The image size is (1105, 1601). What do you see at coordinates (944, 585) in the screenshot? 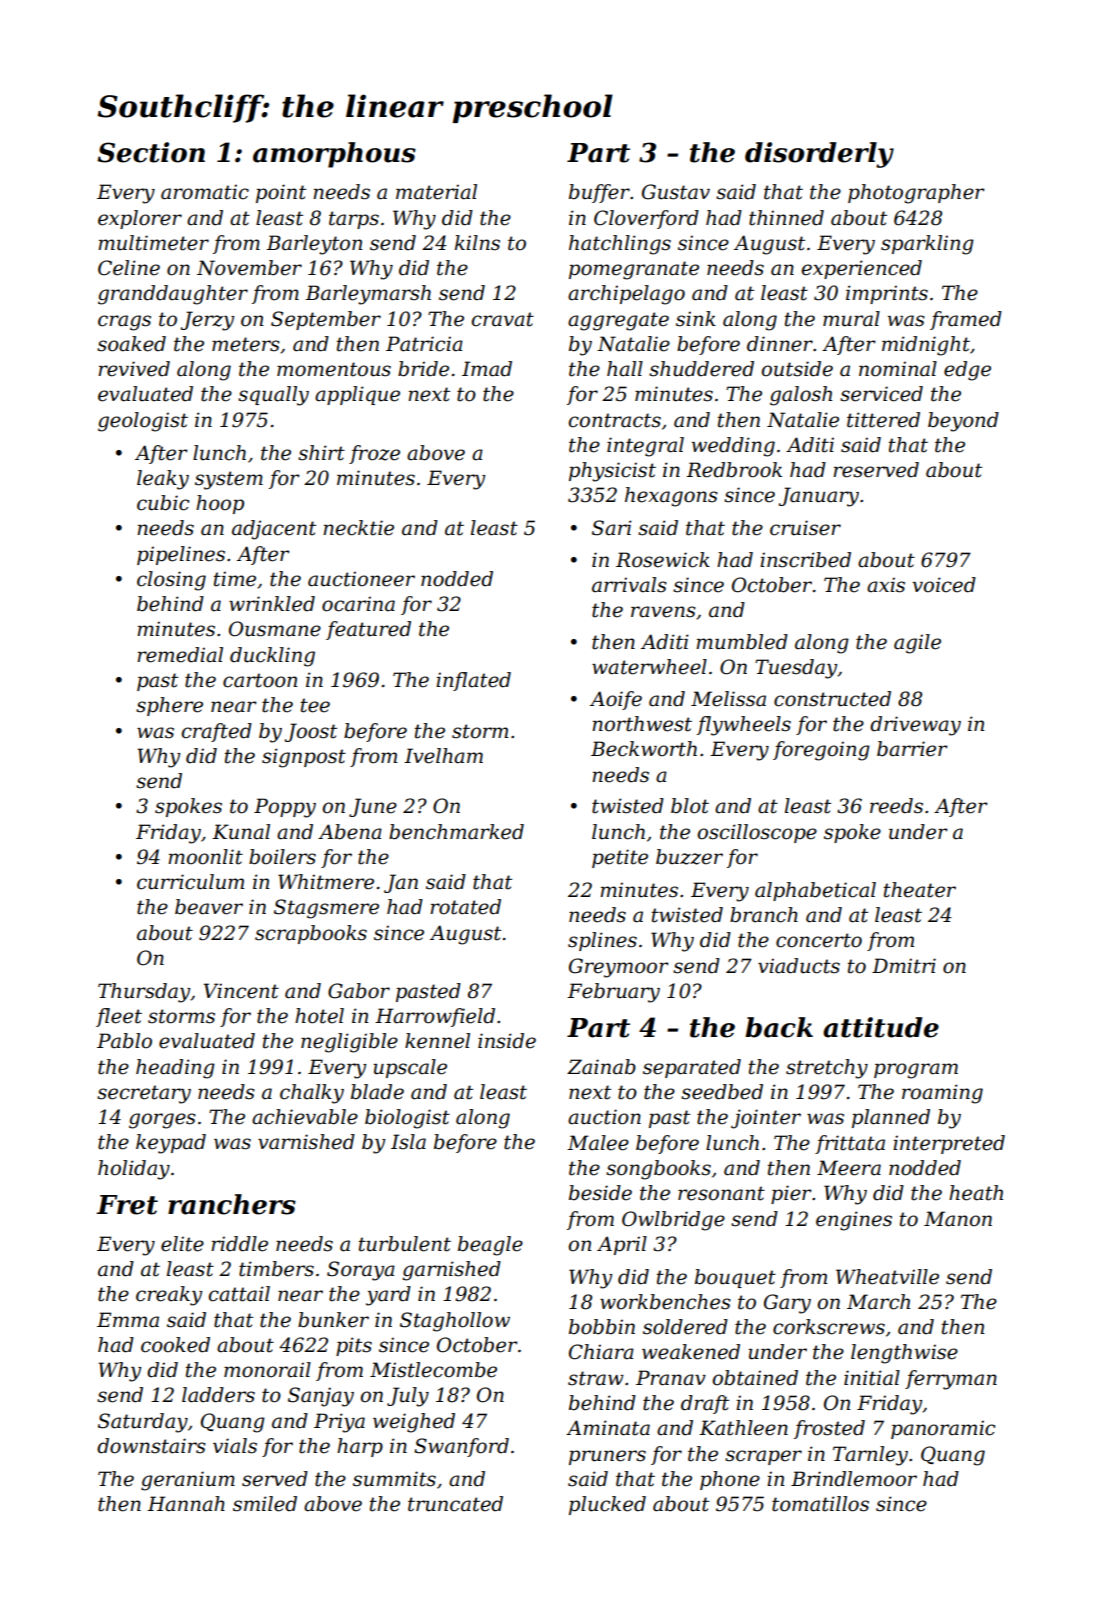
I see `voiced` at bounding box center [944, 585].
